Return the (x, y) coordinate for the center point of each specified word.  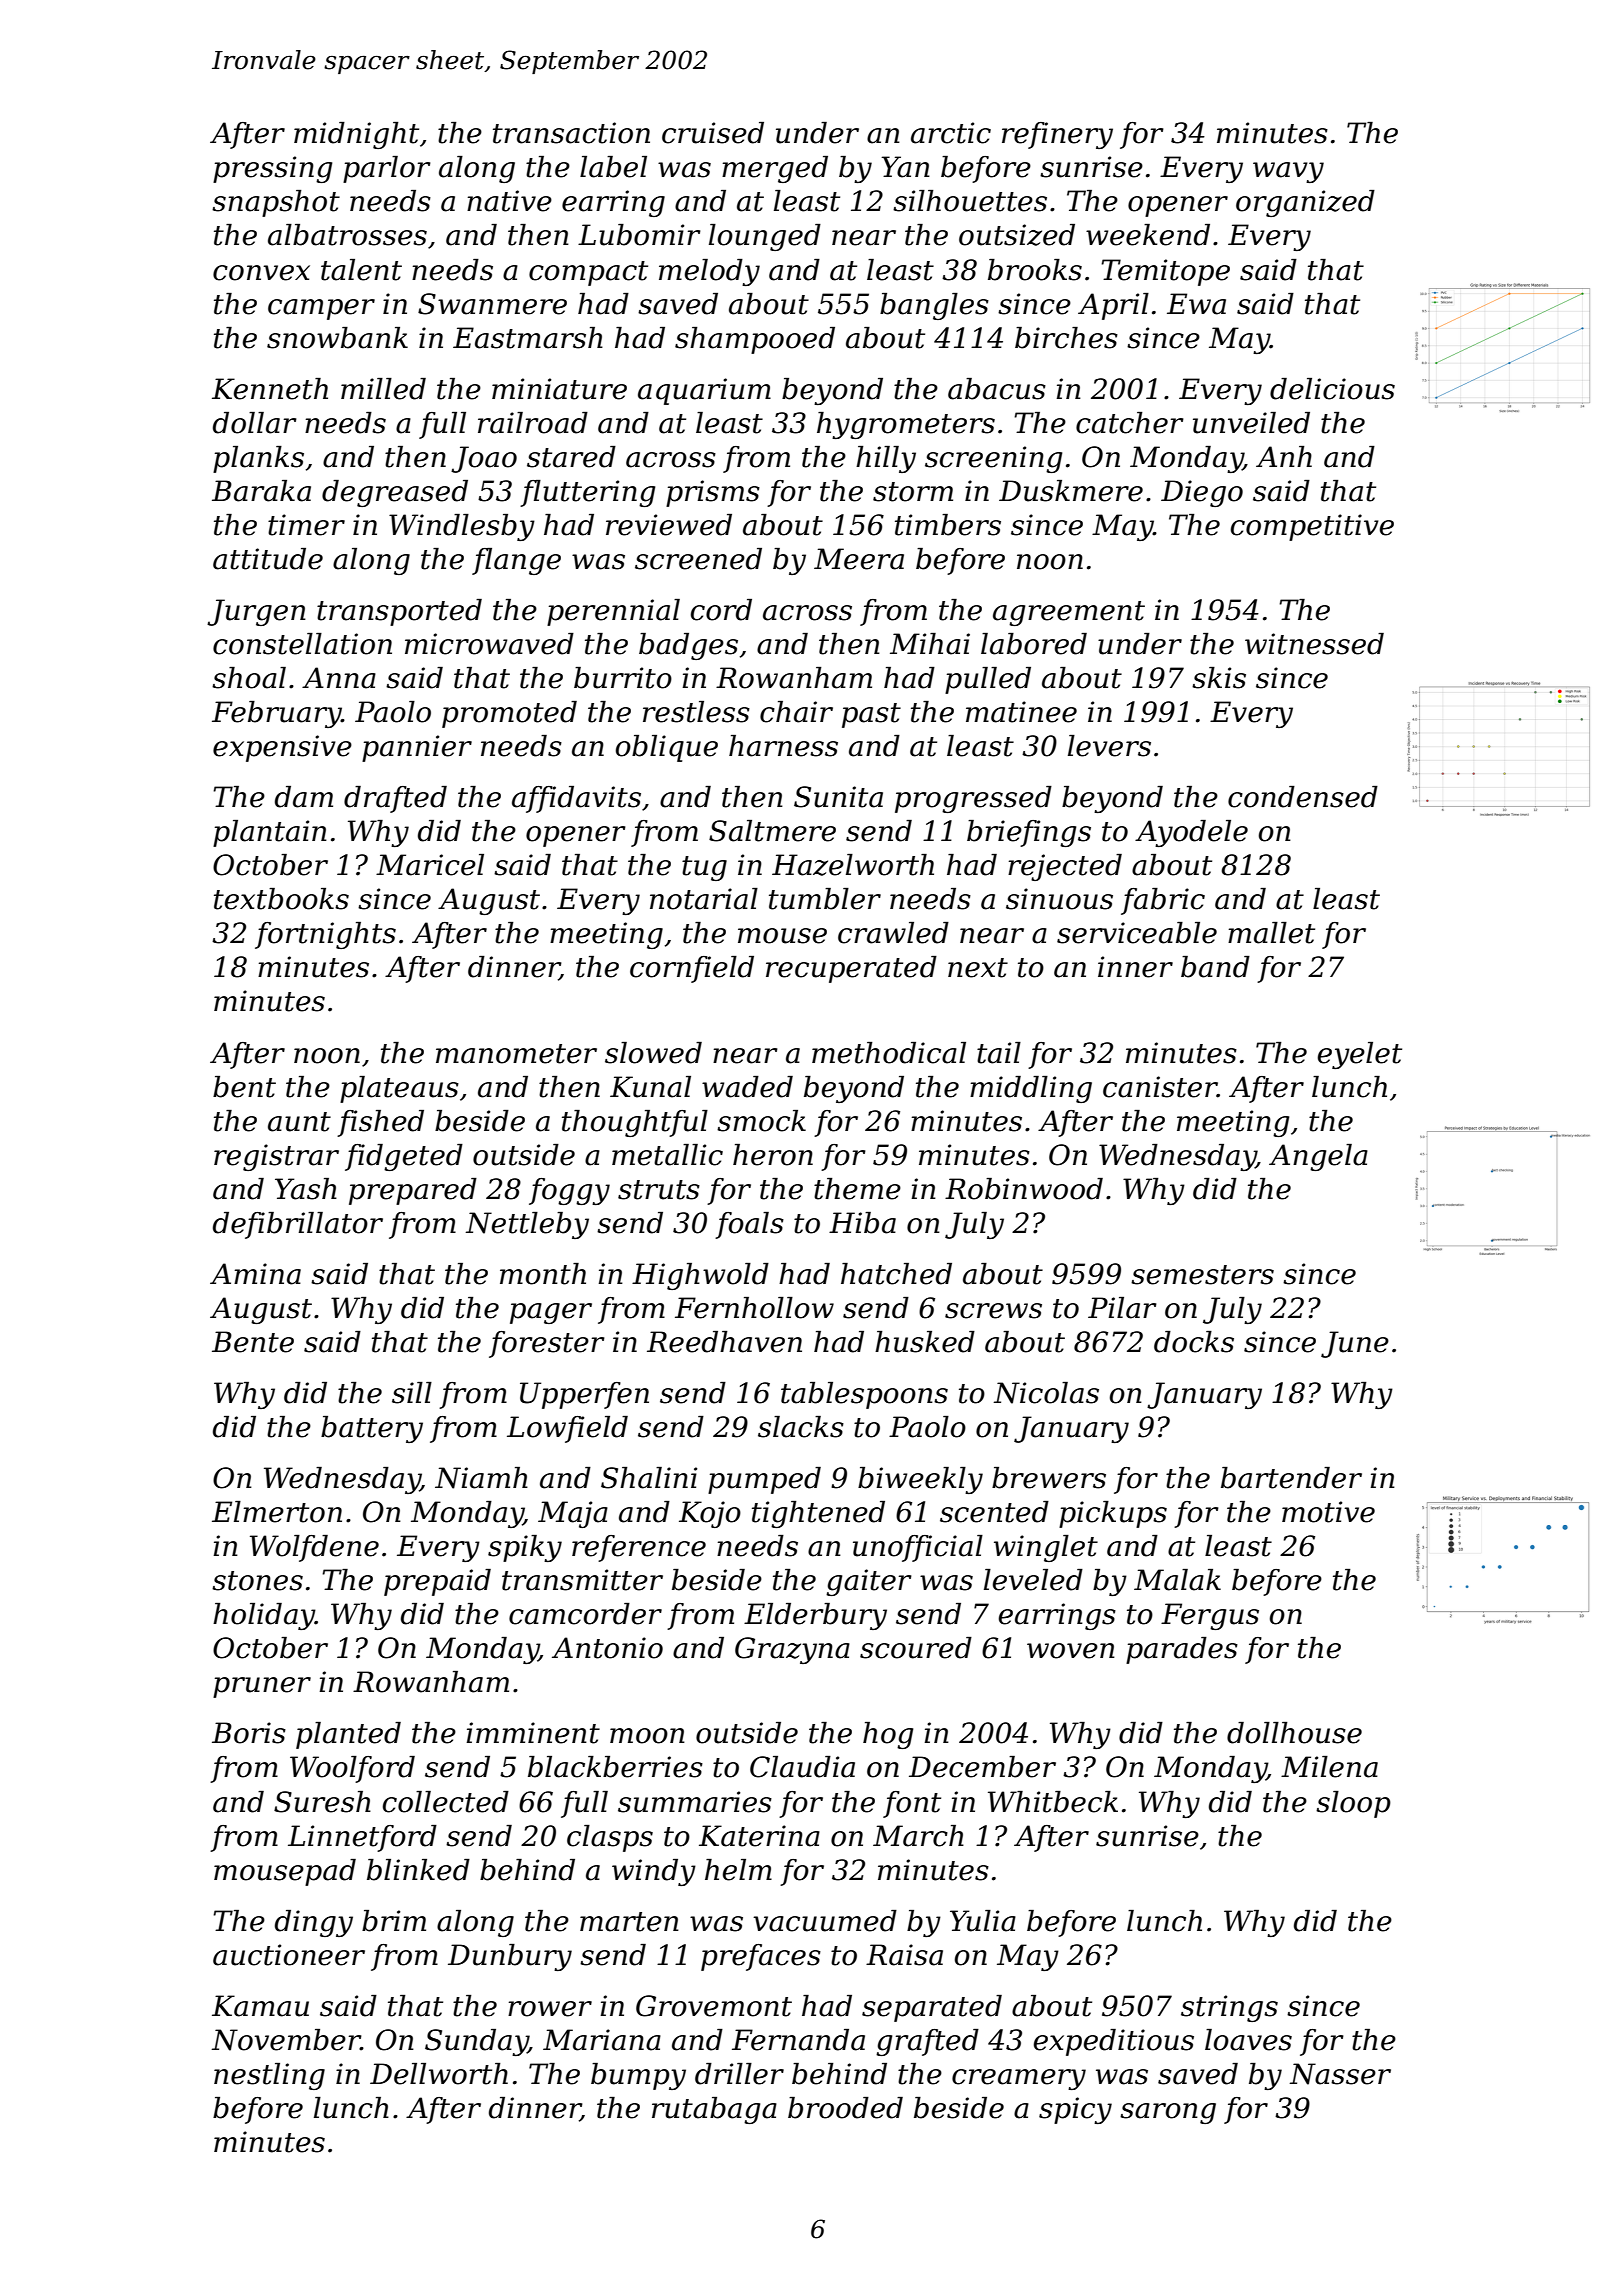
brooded (845, 2108)
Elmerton (277, 1512)
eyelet (1360, 1055)
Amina (255, 1274)
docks (1194, 1342)
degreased (395, 493)
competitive (1312, 527)
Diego (1202, 493)
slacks (801, 1427)
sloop (1353, 1804)
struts (659, 1190)
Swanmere (492, 304)
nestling (269, 2076)
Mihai (930, 644)
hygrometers (906, 425)
